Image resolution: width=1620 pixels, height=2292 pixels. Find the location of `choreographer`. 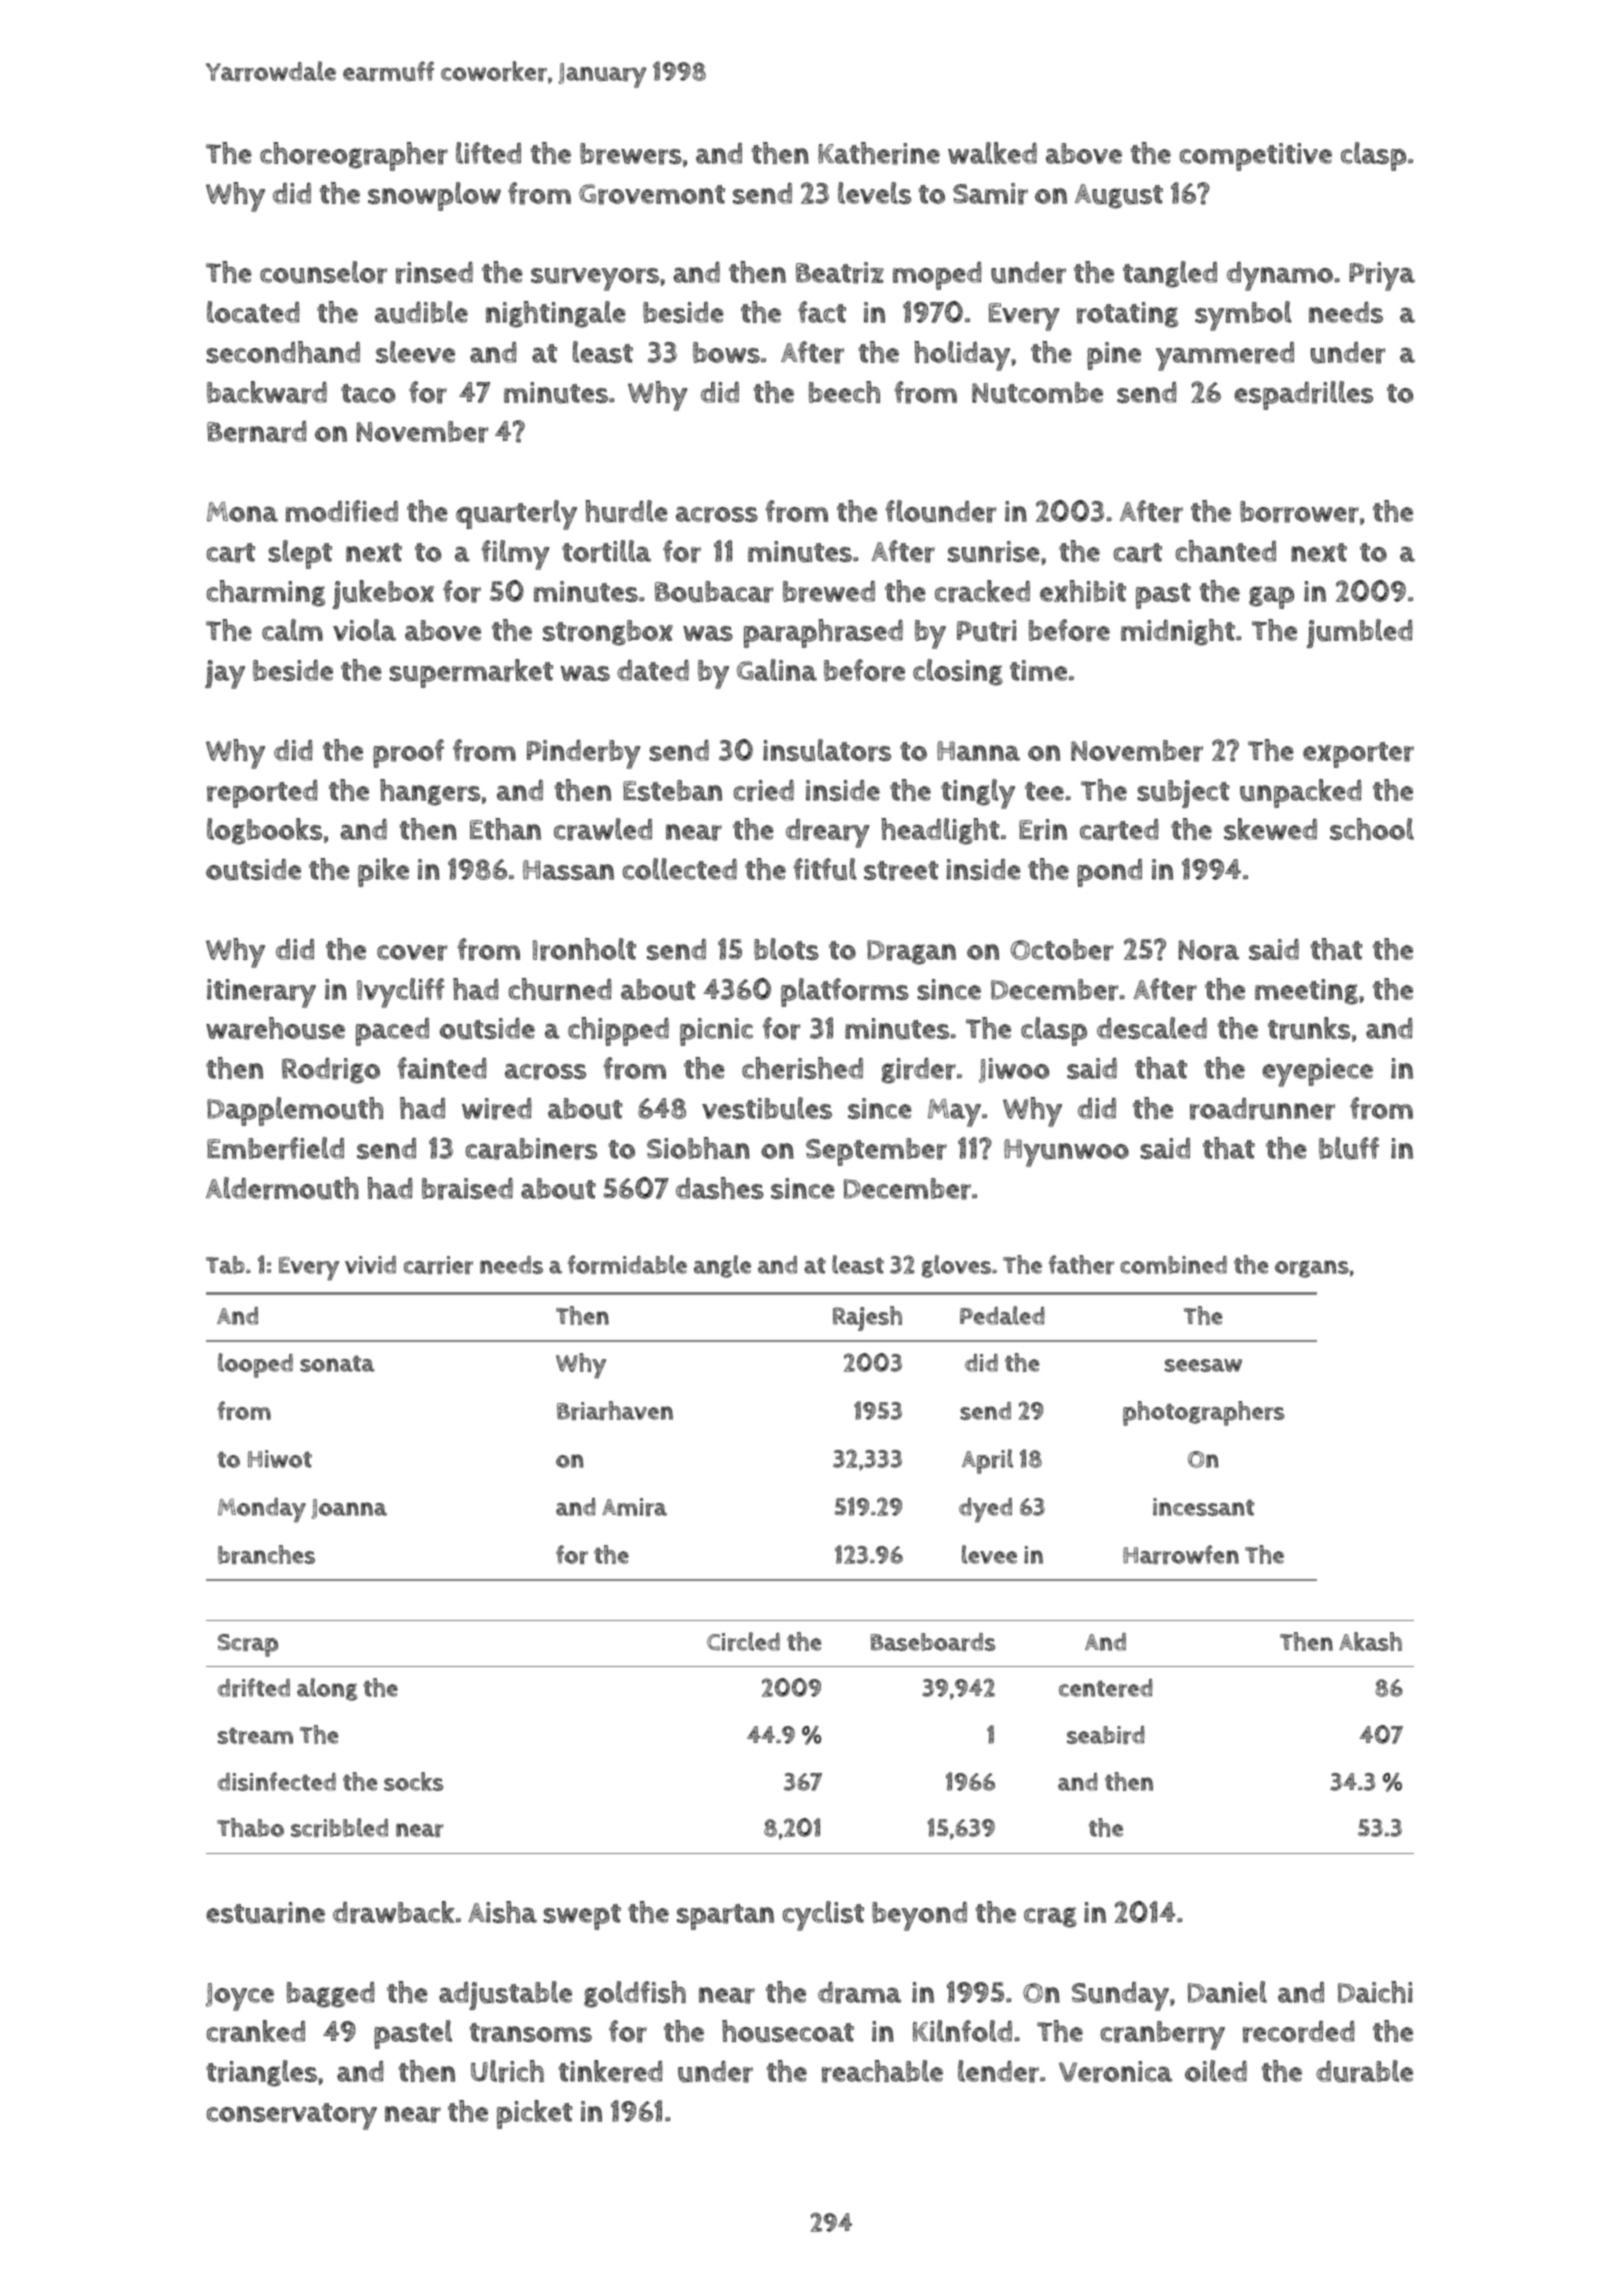

choreographer is located at coordinates (354, 156).
